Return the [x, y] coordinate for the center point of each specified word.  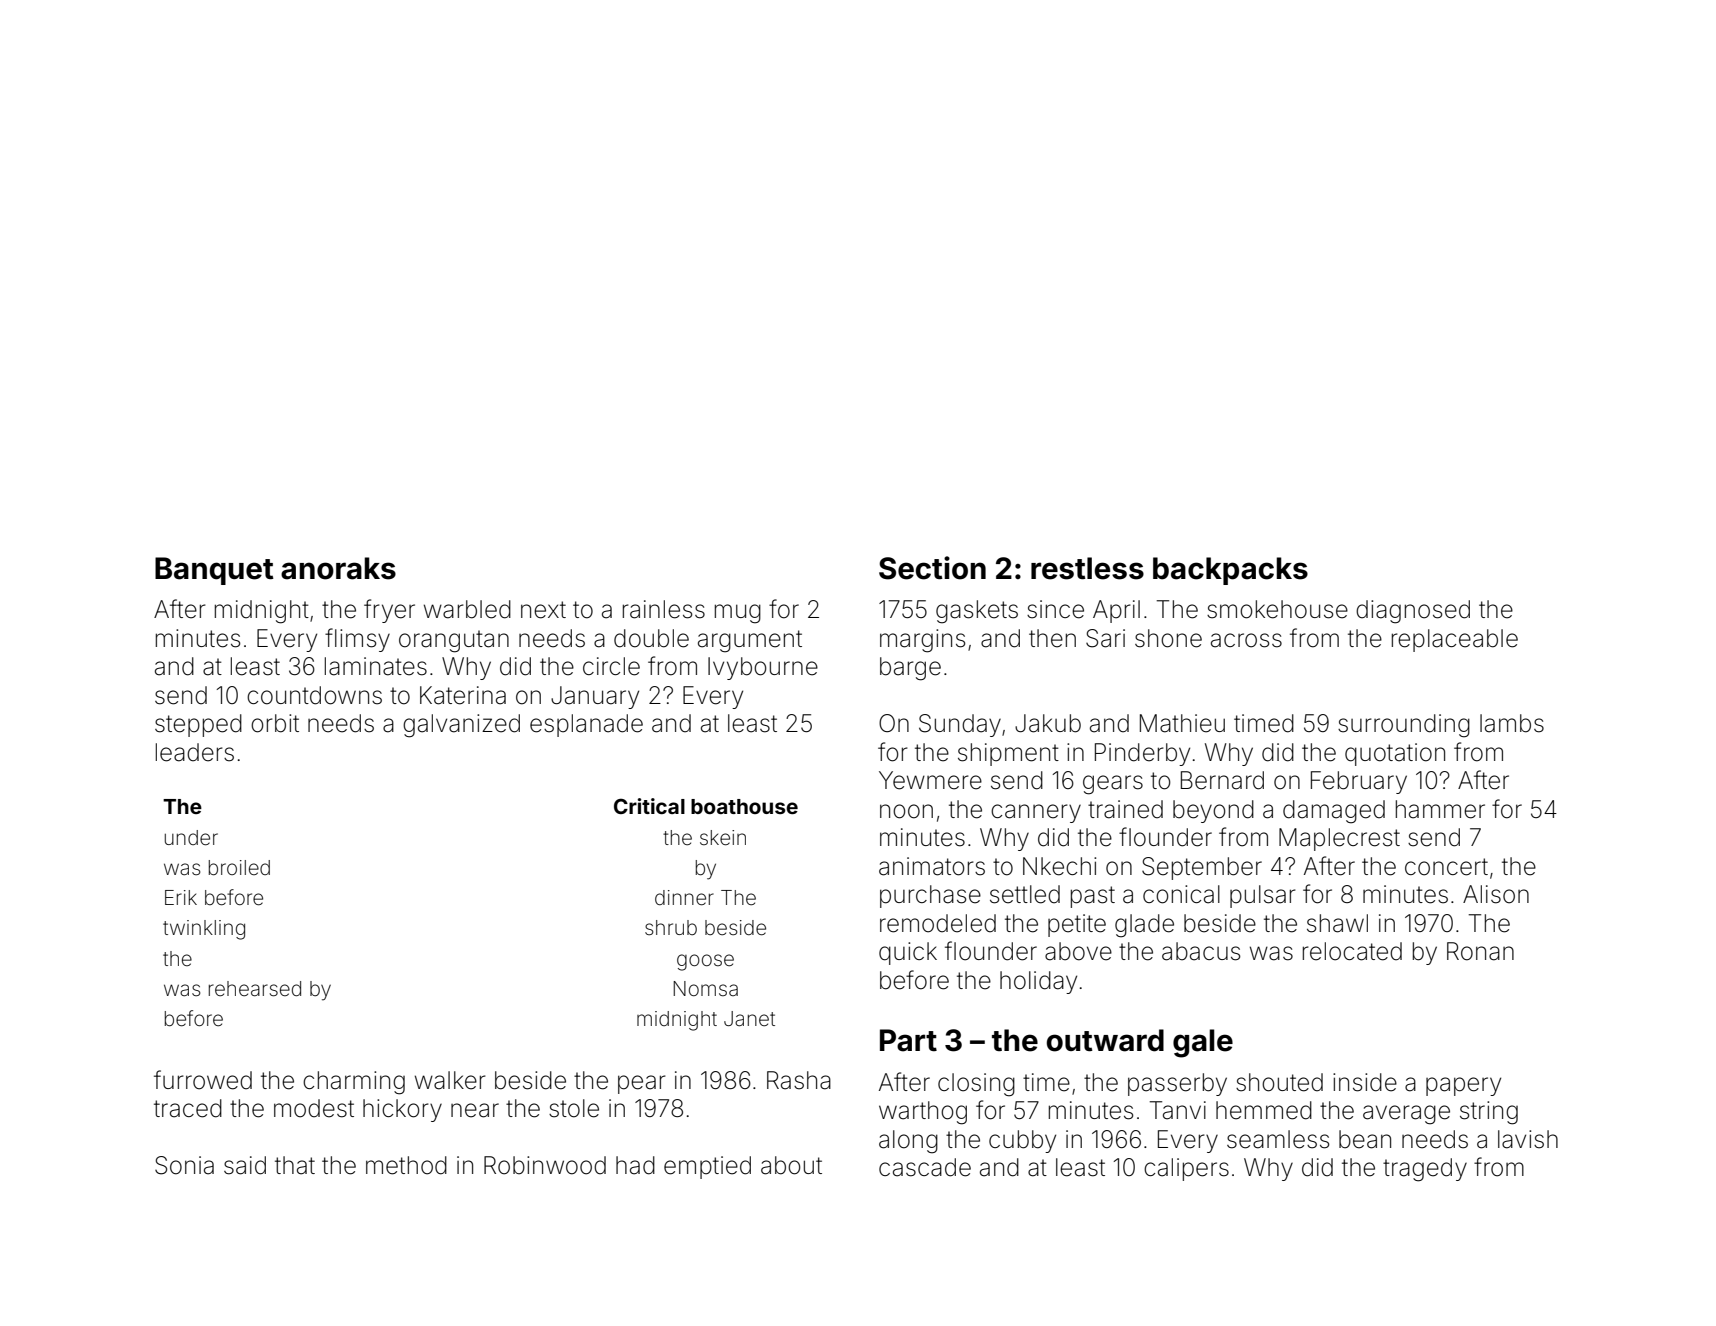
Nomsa [705, 988]
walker [450, 1080]
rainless [664, 609]
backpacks [1230, 571]
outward [1105, 1040]
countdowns [314, 695]
